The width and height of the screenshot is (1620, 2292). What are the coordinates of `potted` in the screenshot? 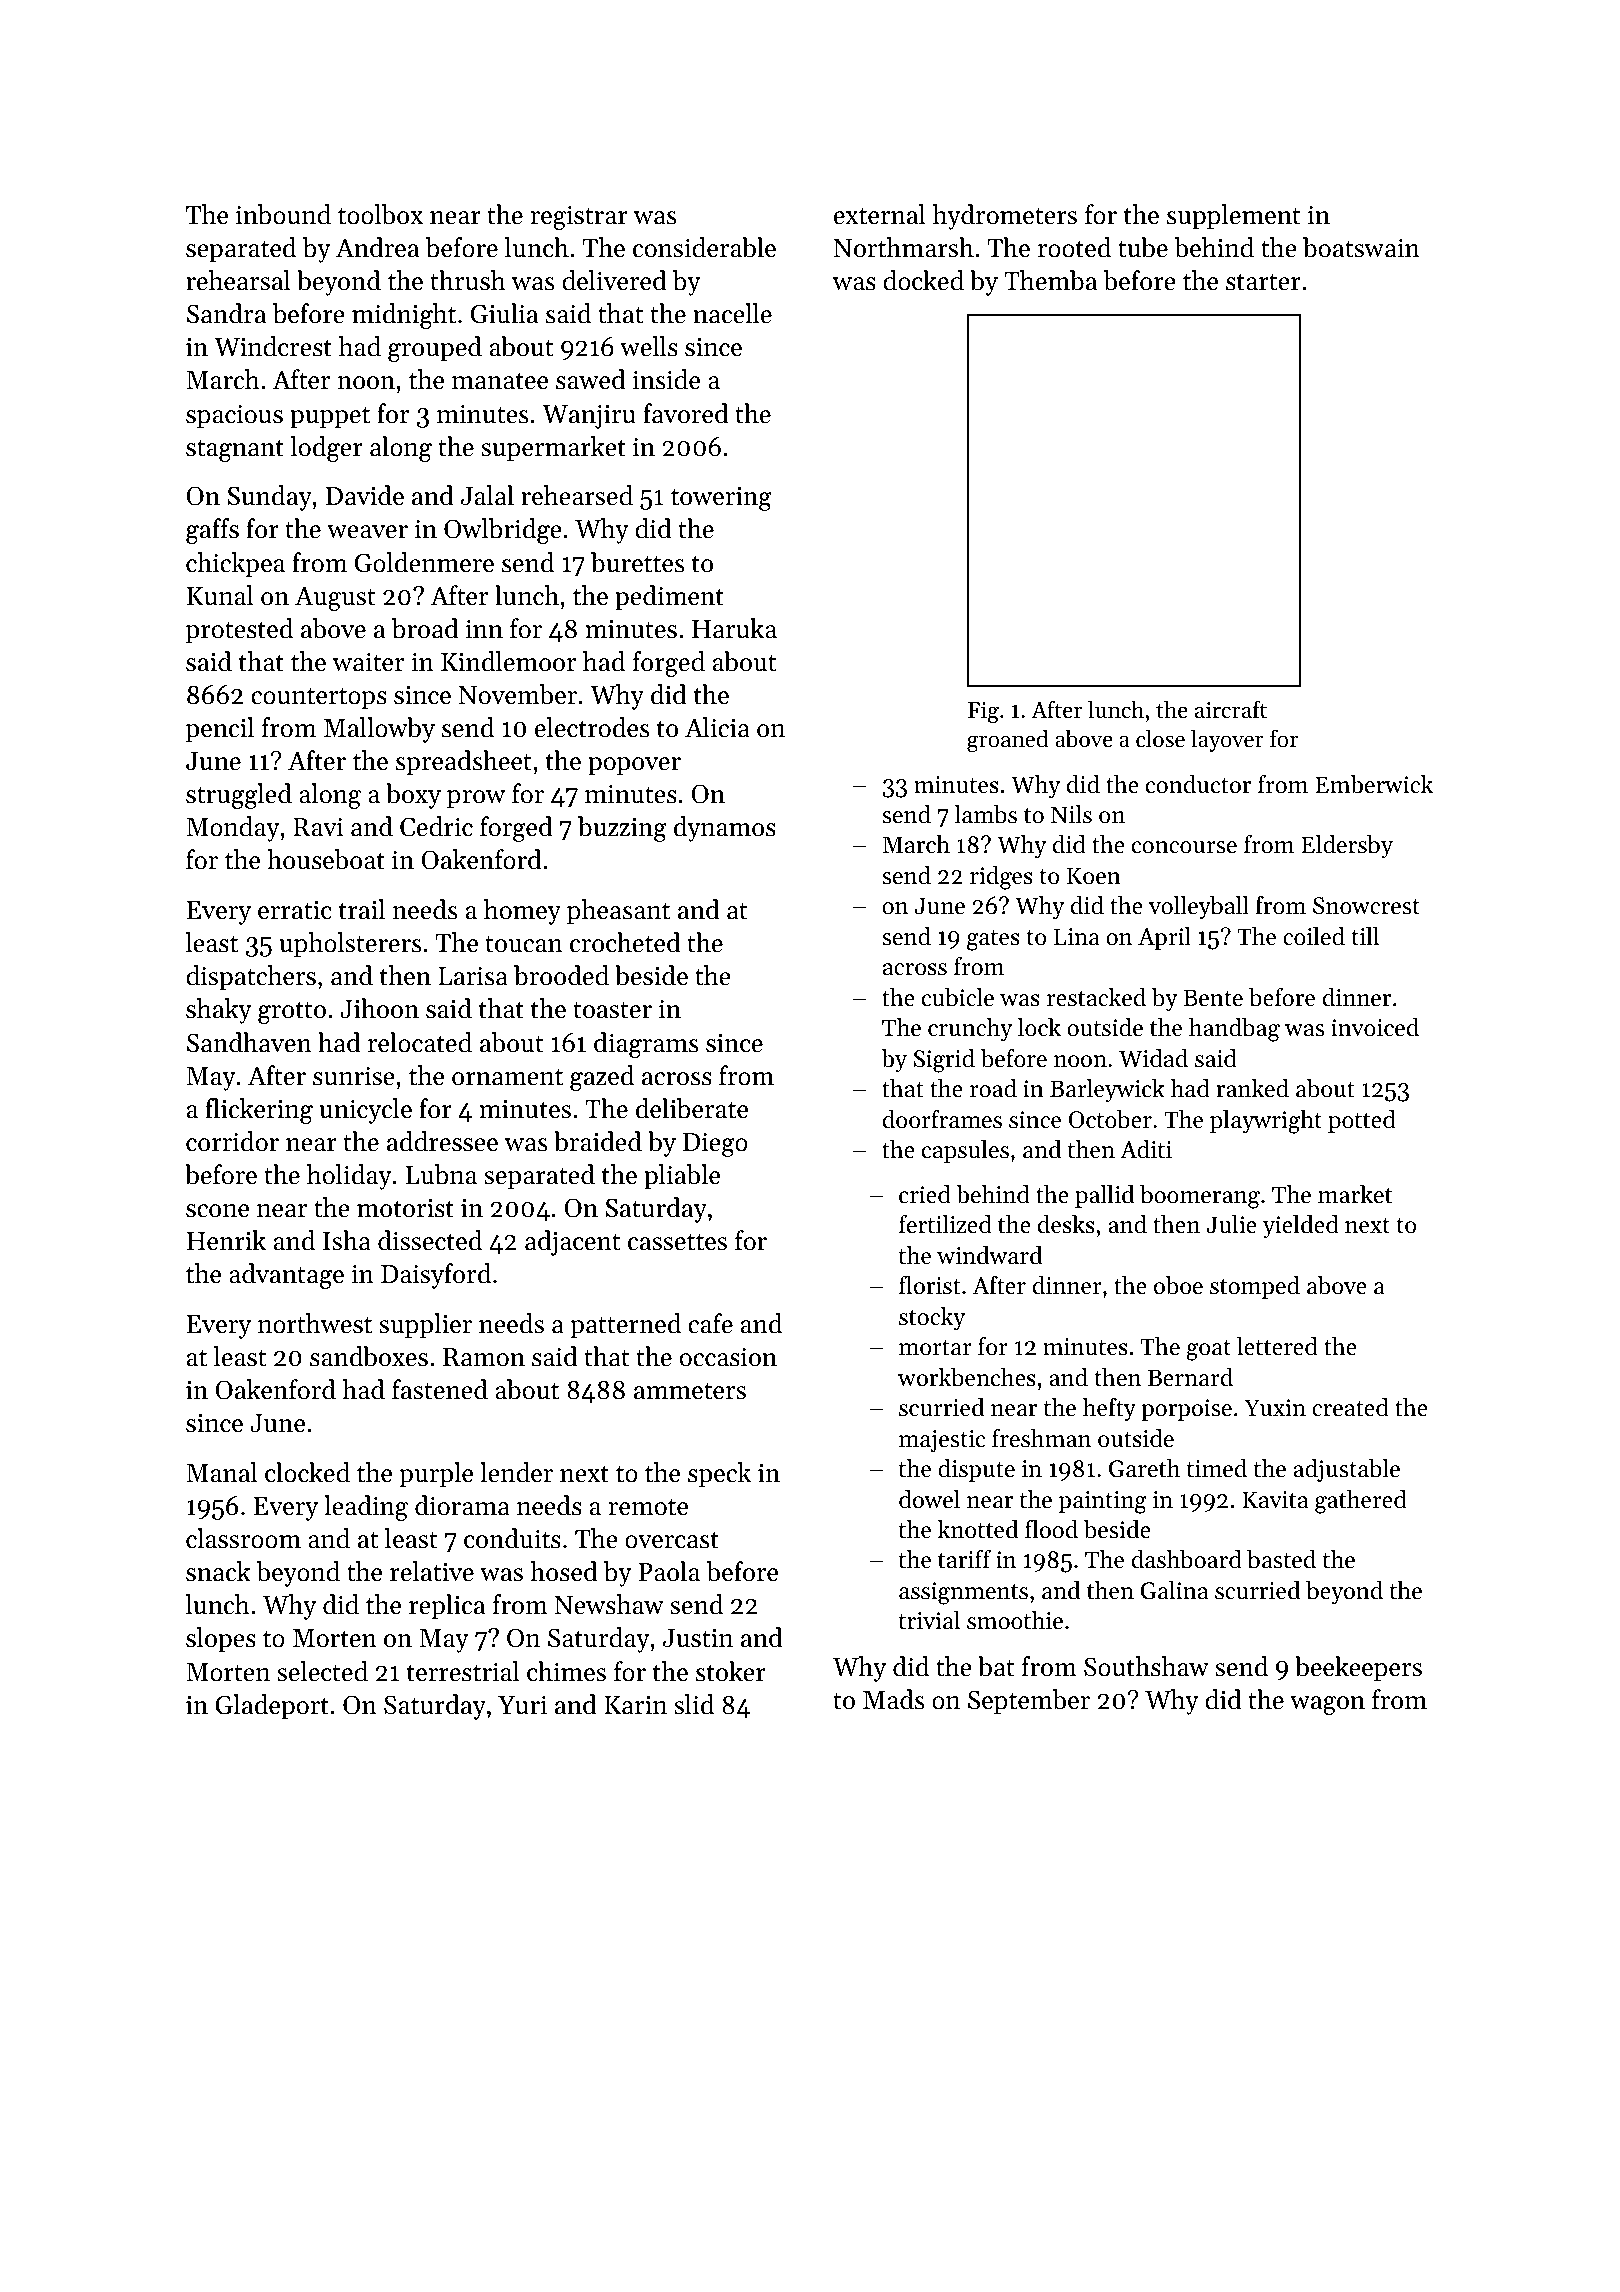 It's located at (1362, 1121).
